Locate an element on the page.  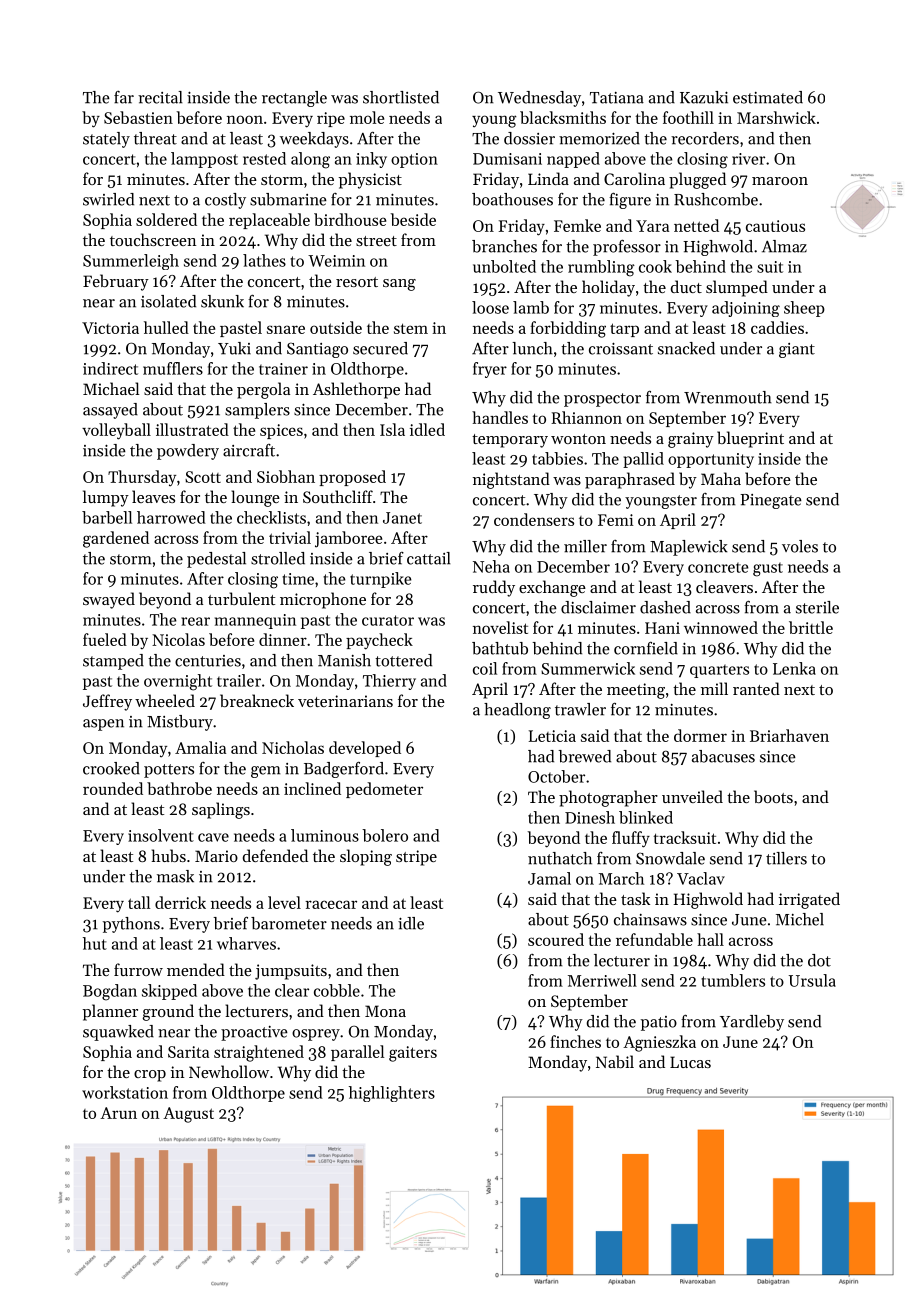
Newhollow is located at coordinates (229, 1071).
